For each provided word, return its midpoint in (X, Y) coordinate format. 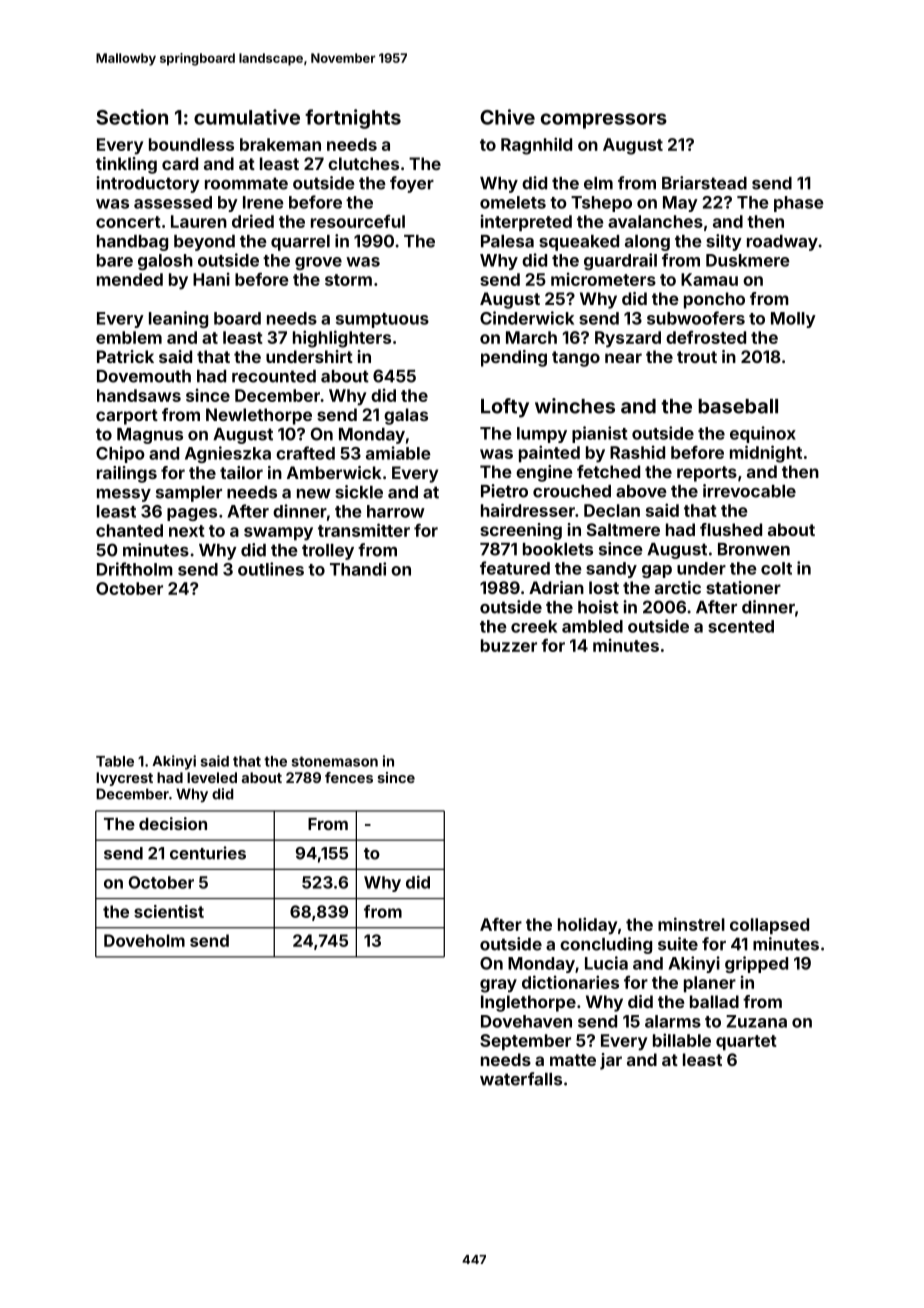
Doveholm (144, 940)
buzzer (509, 645)
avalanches (655, 221)
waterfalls (521, 1079)
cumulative (247, 117)
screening (521, 531)
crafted (305, 453)
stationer (743, 587)
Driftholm (135, 569)
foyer (412, 184)
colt (776, 568)
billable (682, 1040)
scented (741, 626)
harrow (396, 511)
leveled (212, 777)
